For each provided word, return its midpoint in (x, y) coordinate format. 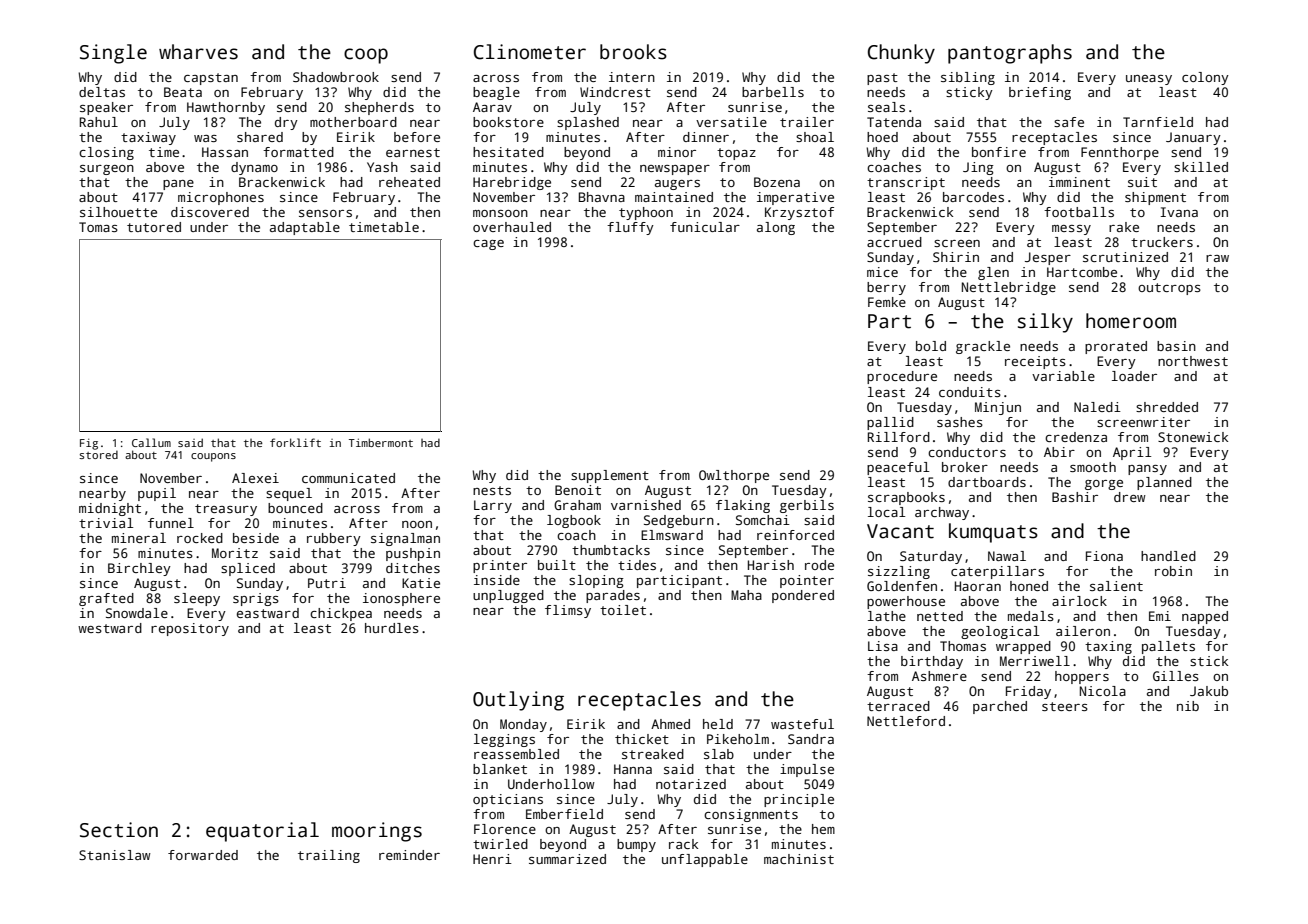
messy (1071, 230)
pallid (890, 423)
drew (1130, 497)
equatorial (262, 832)
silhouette (118, 212)
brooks (633, 52)
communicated (348, 478)
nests (492, 490)
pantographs (1010, 54)
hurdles (392, 628)
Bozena (777, 182)
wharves (198, 52)
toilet (623, 610)
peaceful (898, 468)
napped (1205, 617)
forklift (295, 442)
